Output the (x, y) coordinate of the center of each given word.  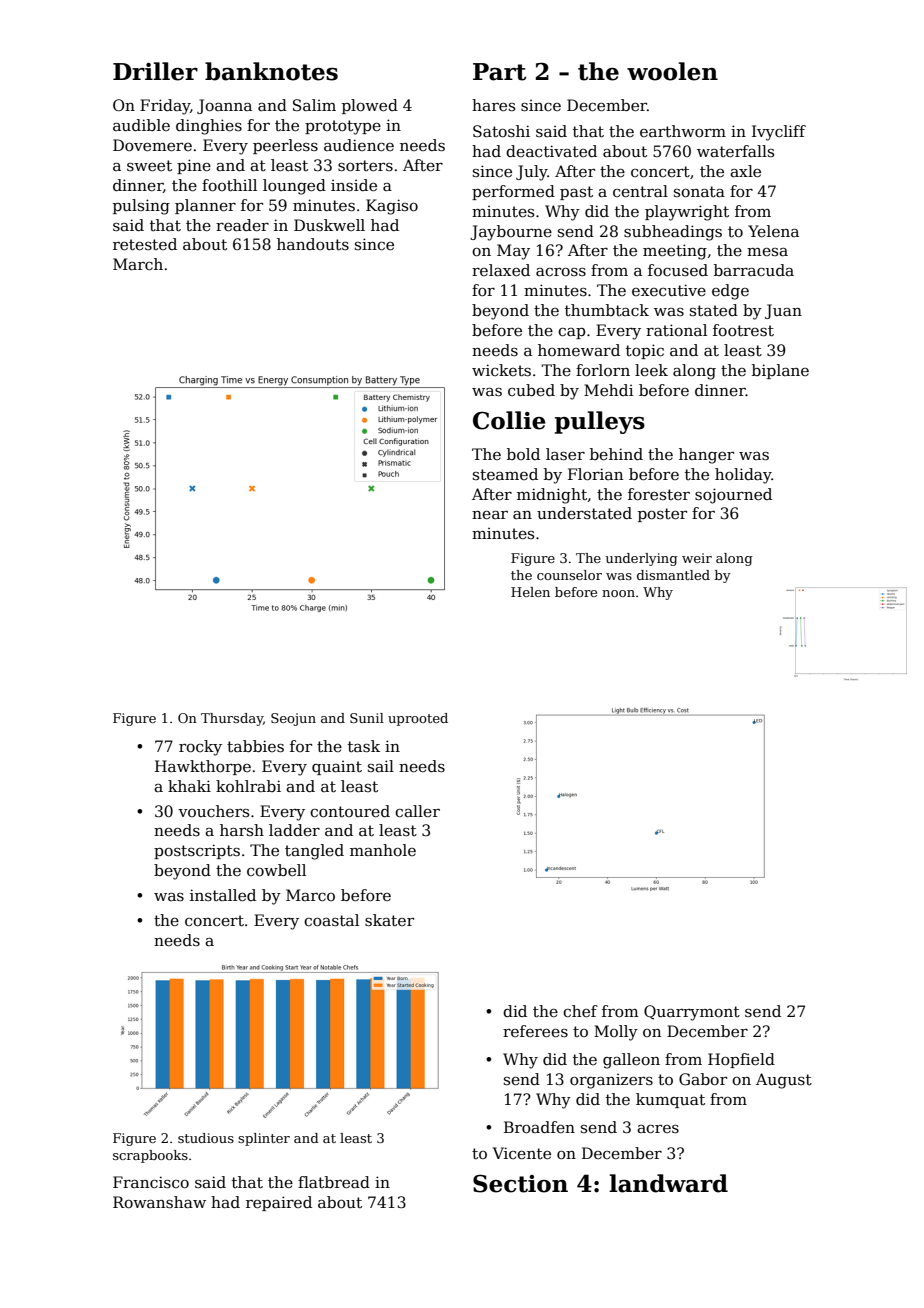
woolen (672, 71)
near (490, 515)
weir (697, 558)
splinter (264, 1139)
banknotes (271, 71)
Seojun (293, 719)
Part (499, 72)
